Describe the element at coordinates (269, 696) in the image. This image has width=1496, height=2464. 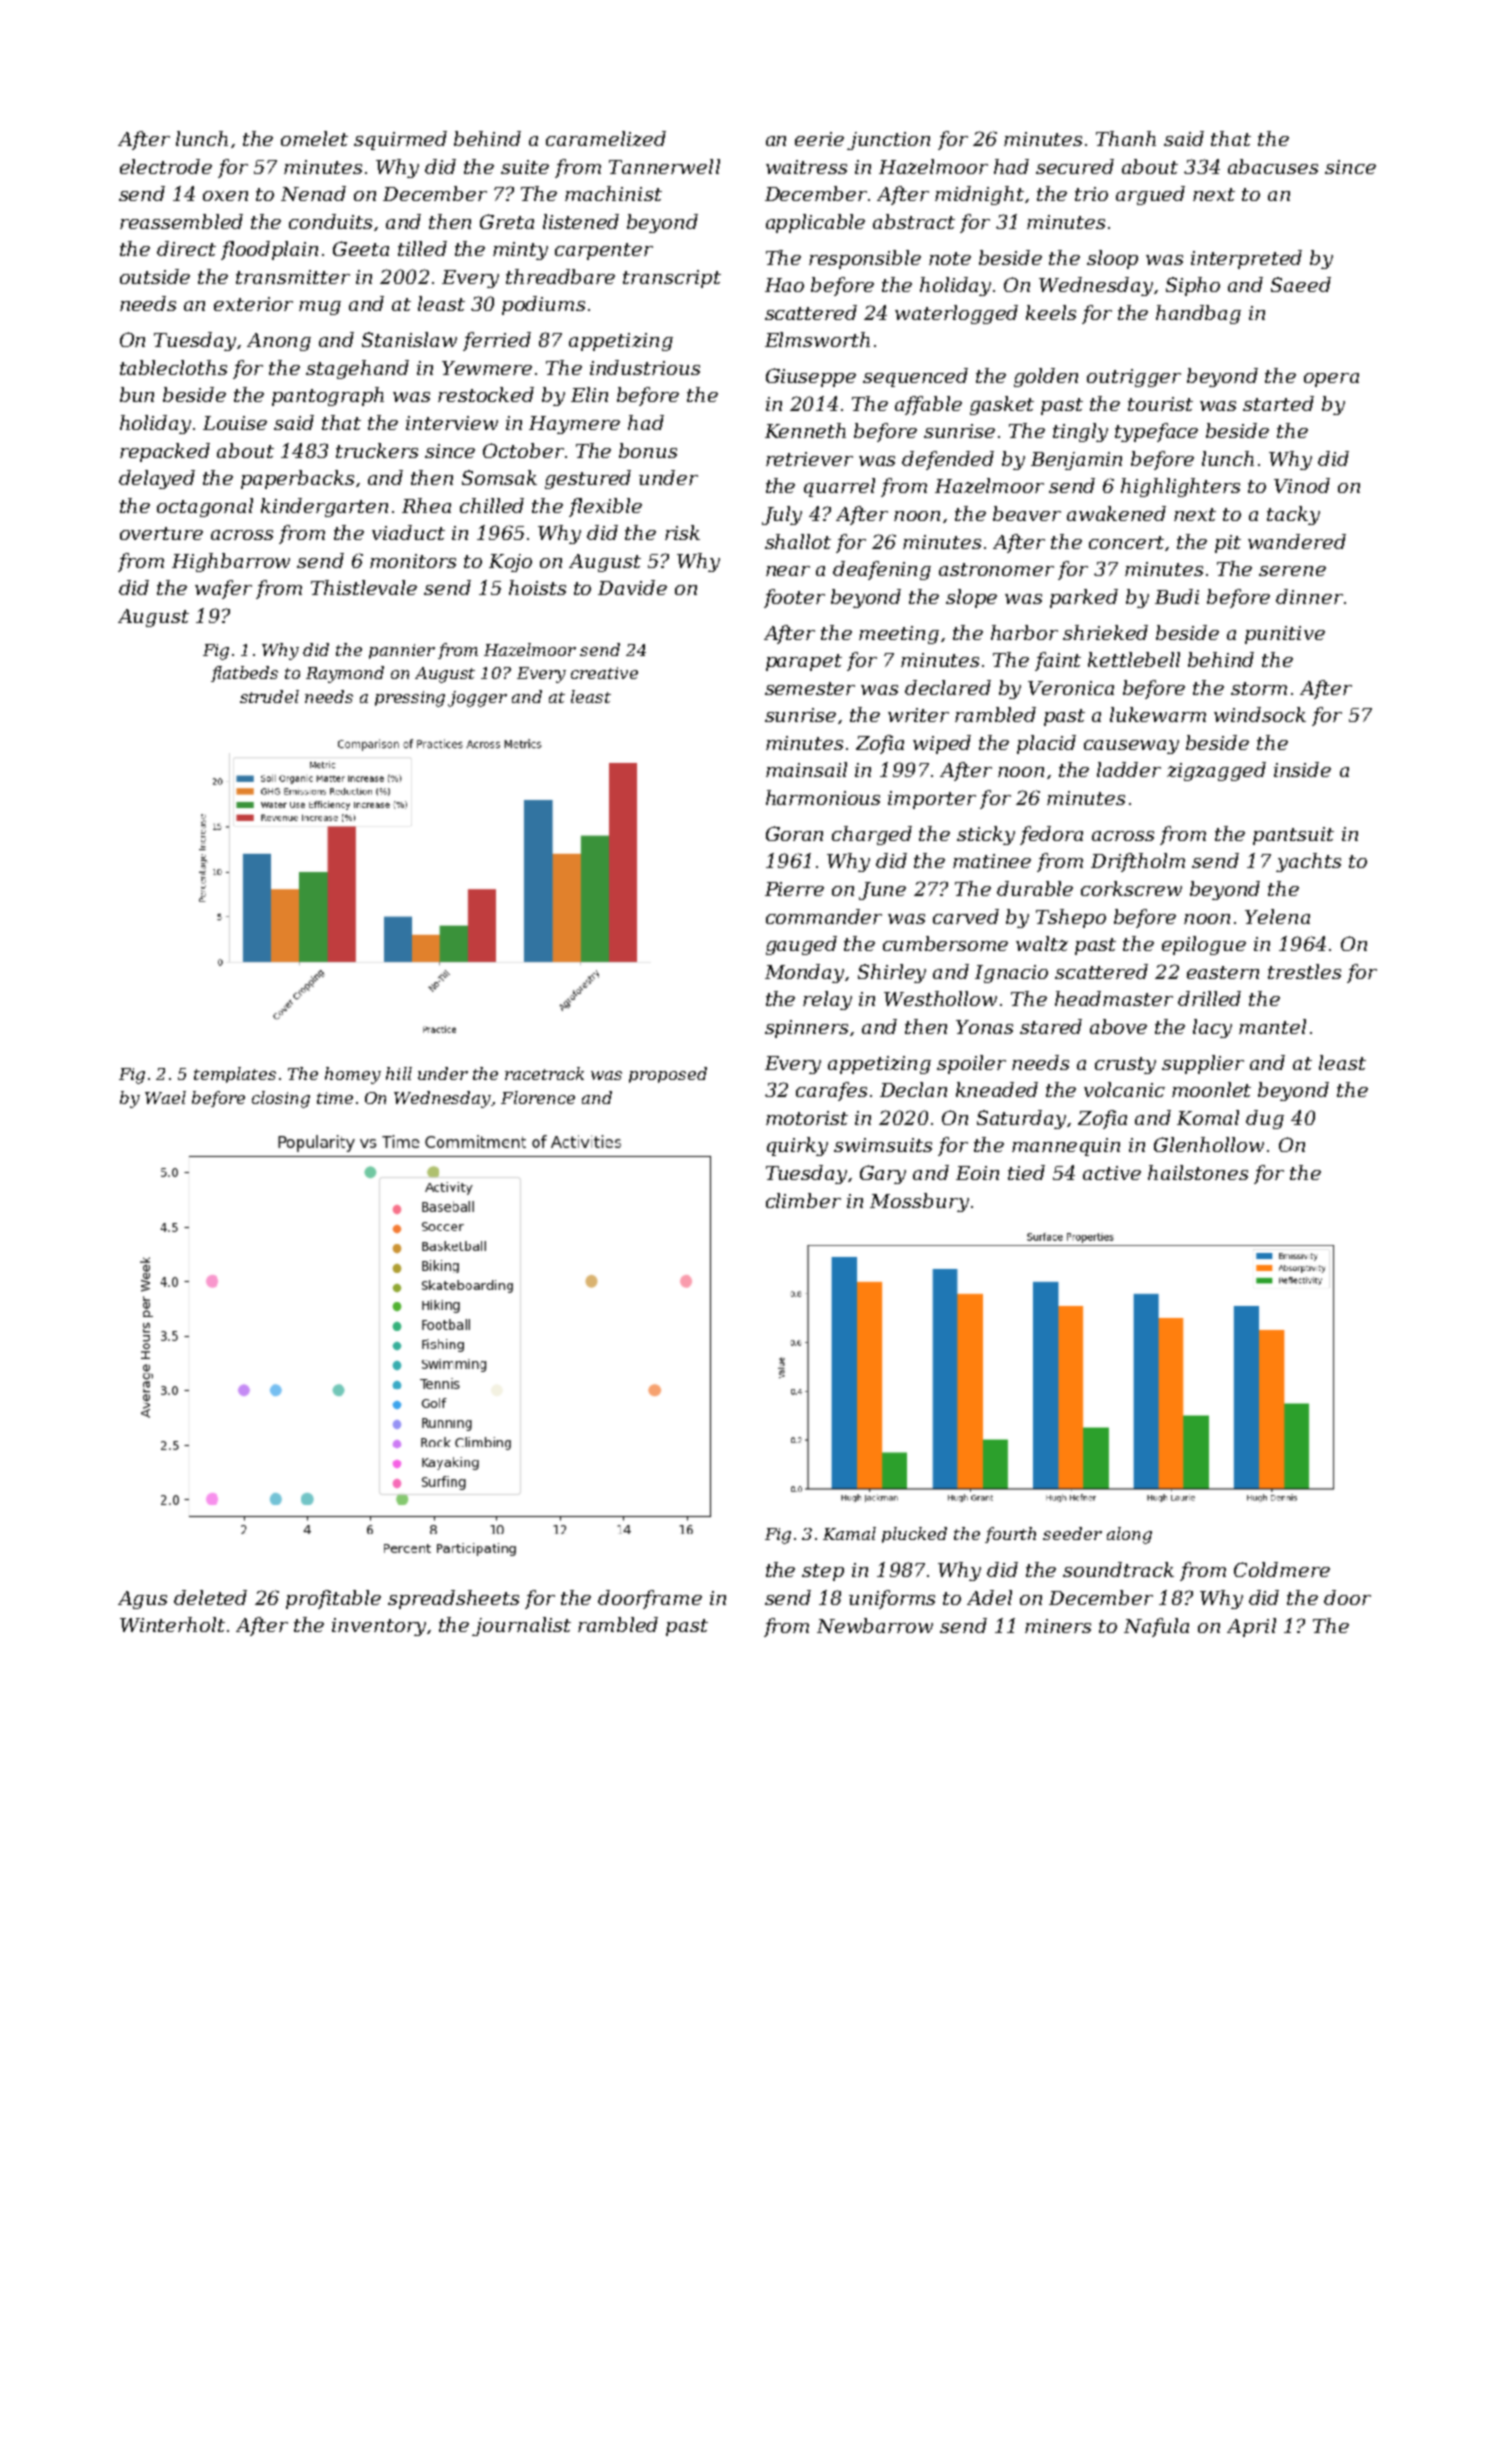
I see `strudel` at that location.
